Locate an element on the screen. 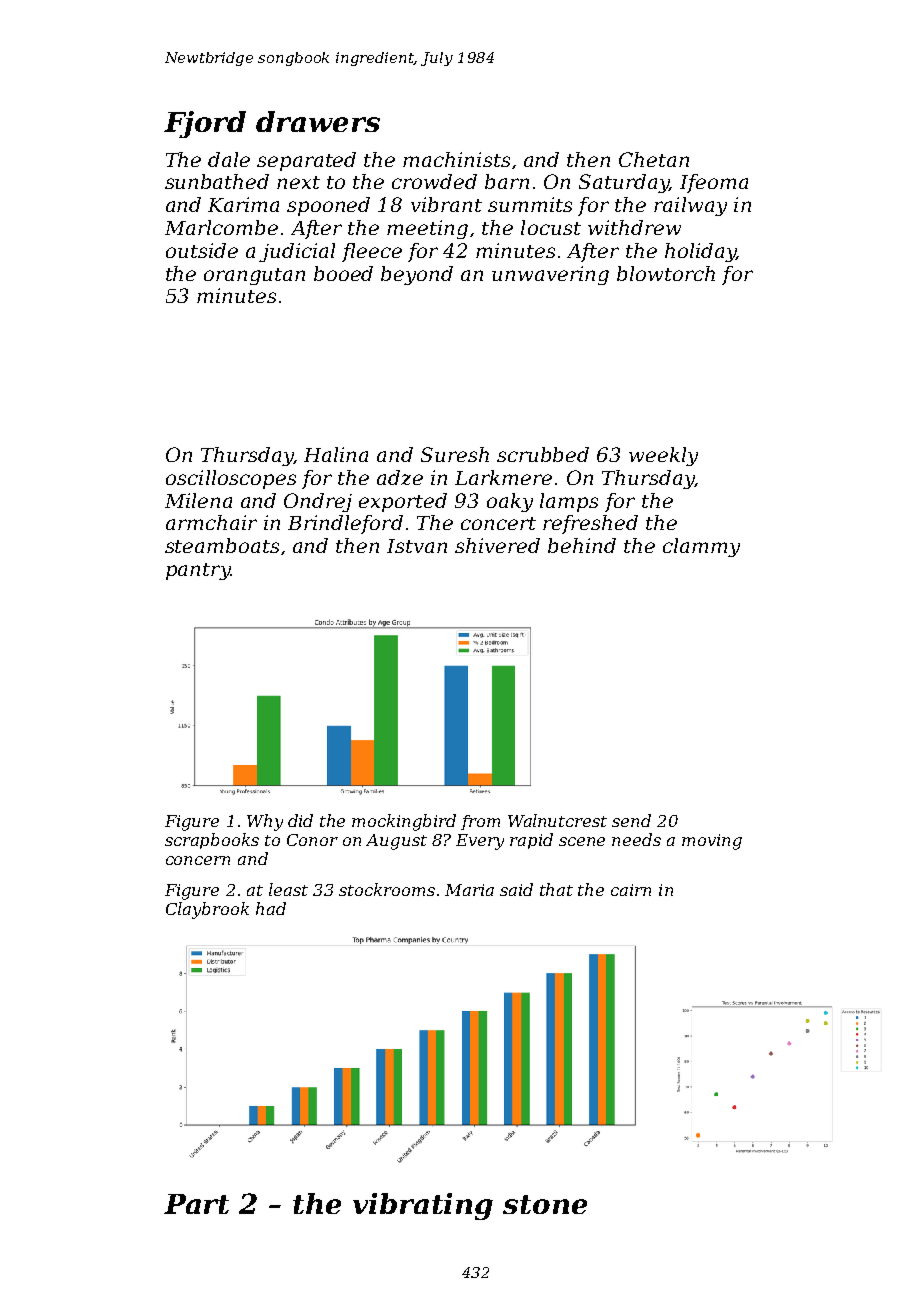 The width and height of the screenshot is (924, 1311). clammy is located at coordinates (701, 547).
